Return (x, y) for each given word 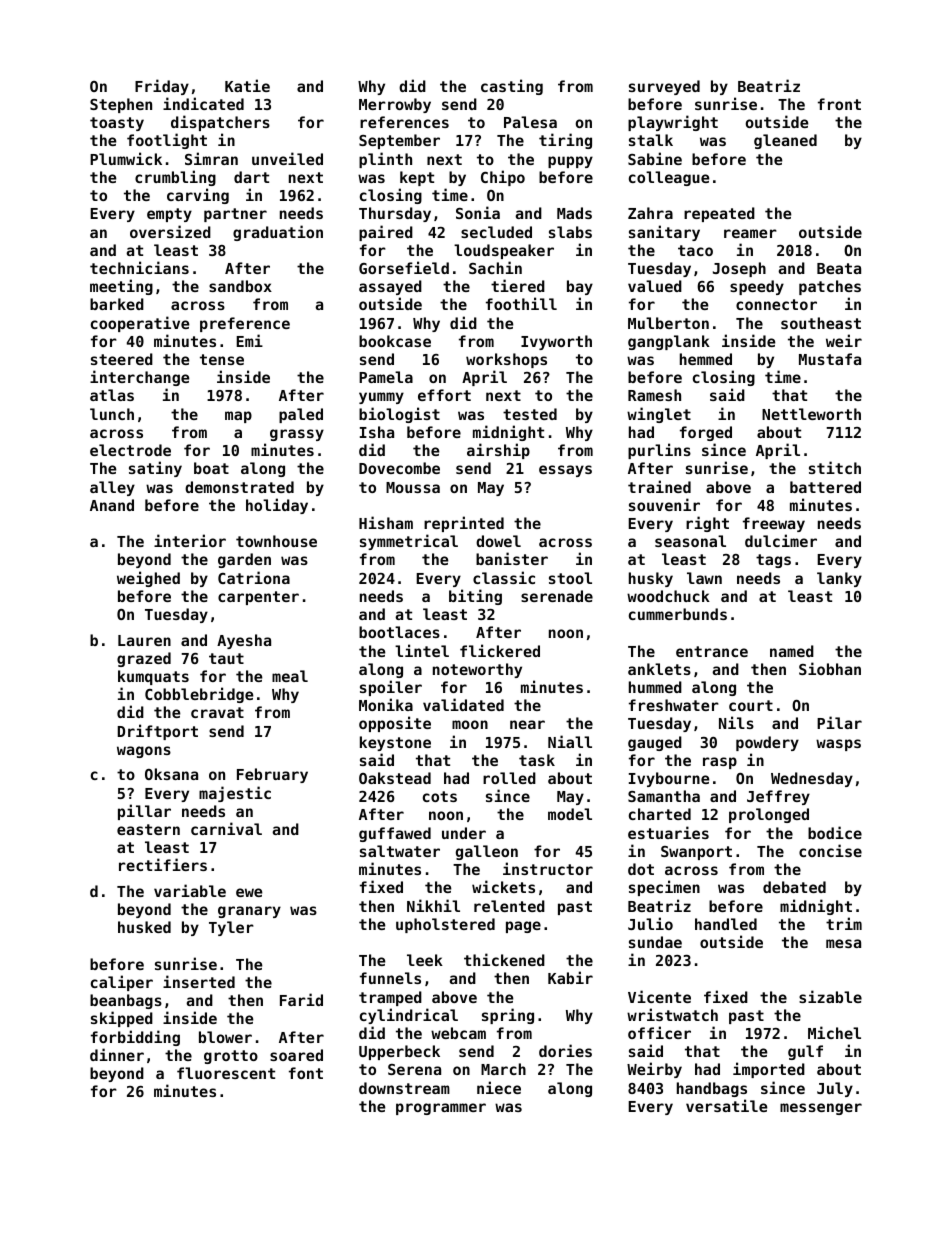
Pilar (839, 722)
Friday (162, 87)
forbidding (135, 1038)
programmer (441, 1109)
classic (504, 577)
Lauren (144, 640)
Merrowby (395, 105)
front (839, 104)
